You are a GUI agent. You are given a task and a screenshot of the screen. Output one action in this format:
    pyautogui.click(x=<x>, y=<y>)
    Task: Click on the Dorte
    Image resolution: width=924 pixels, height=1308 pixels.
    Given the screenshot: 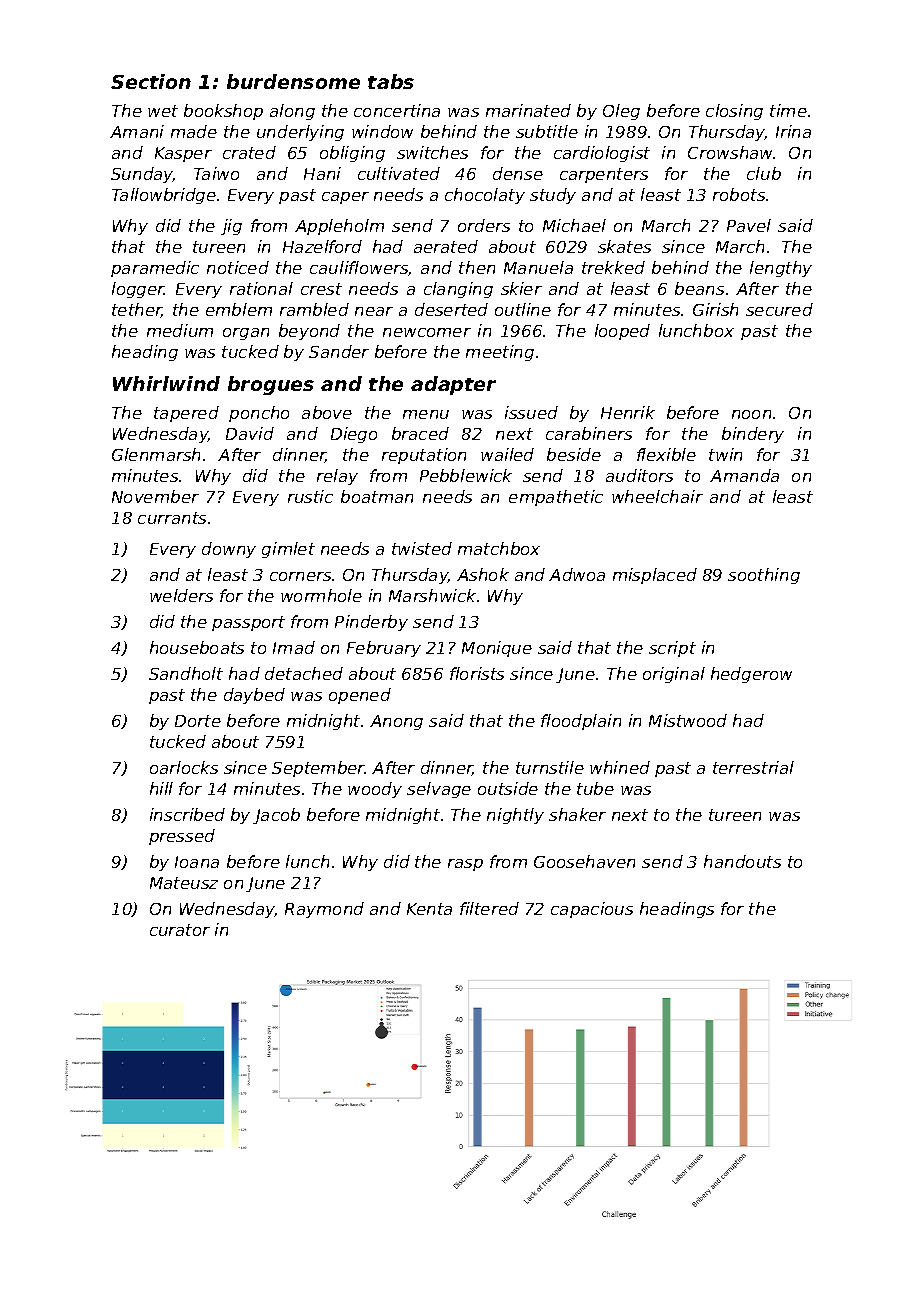 What is the action you would take?
    pyautogui.click(x=198, y=721)
